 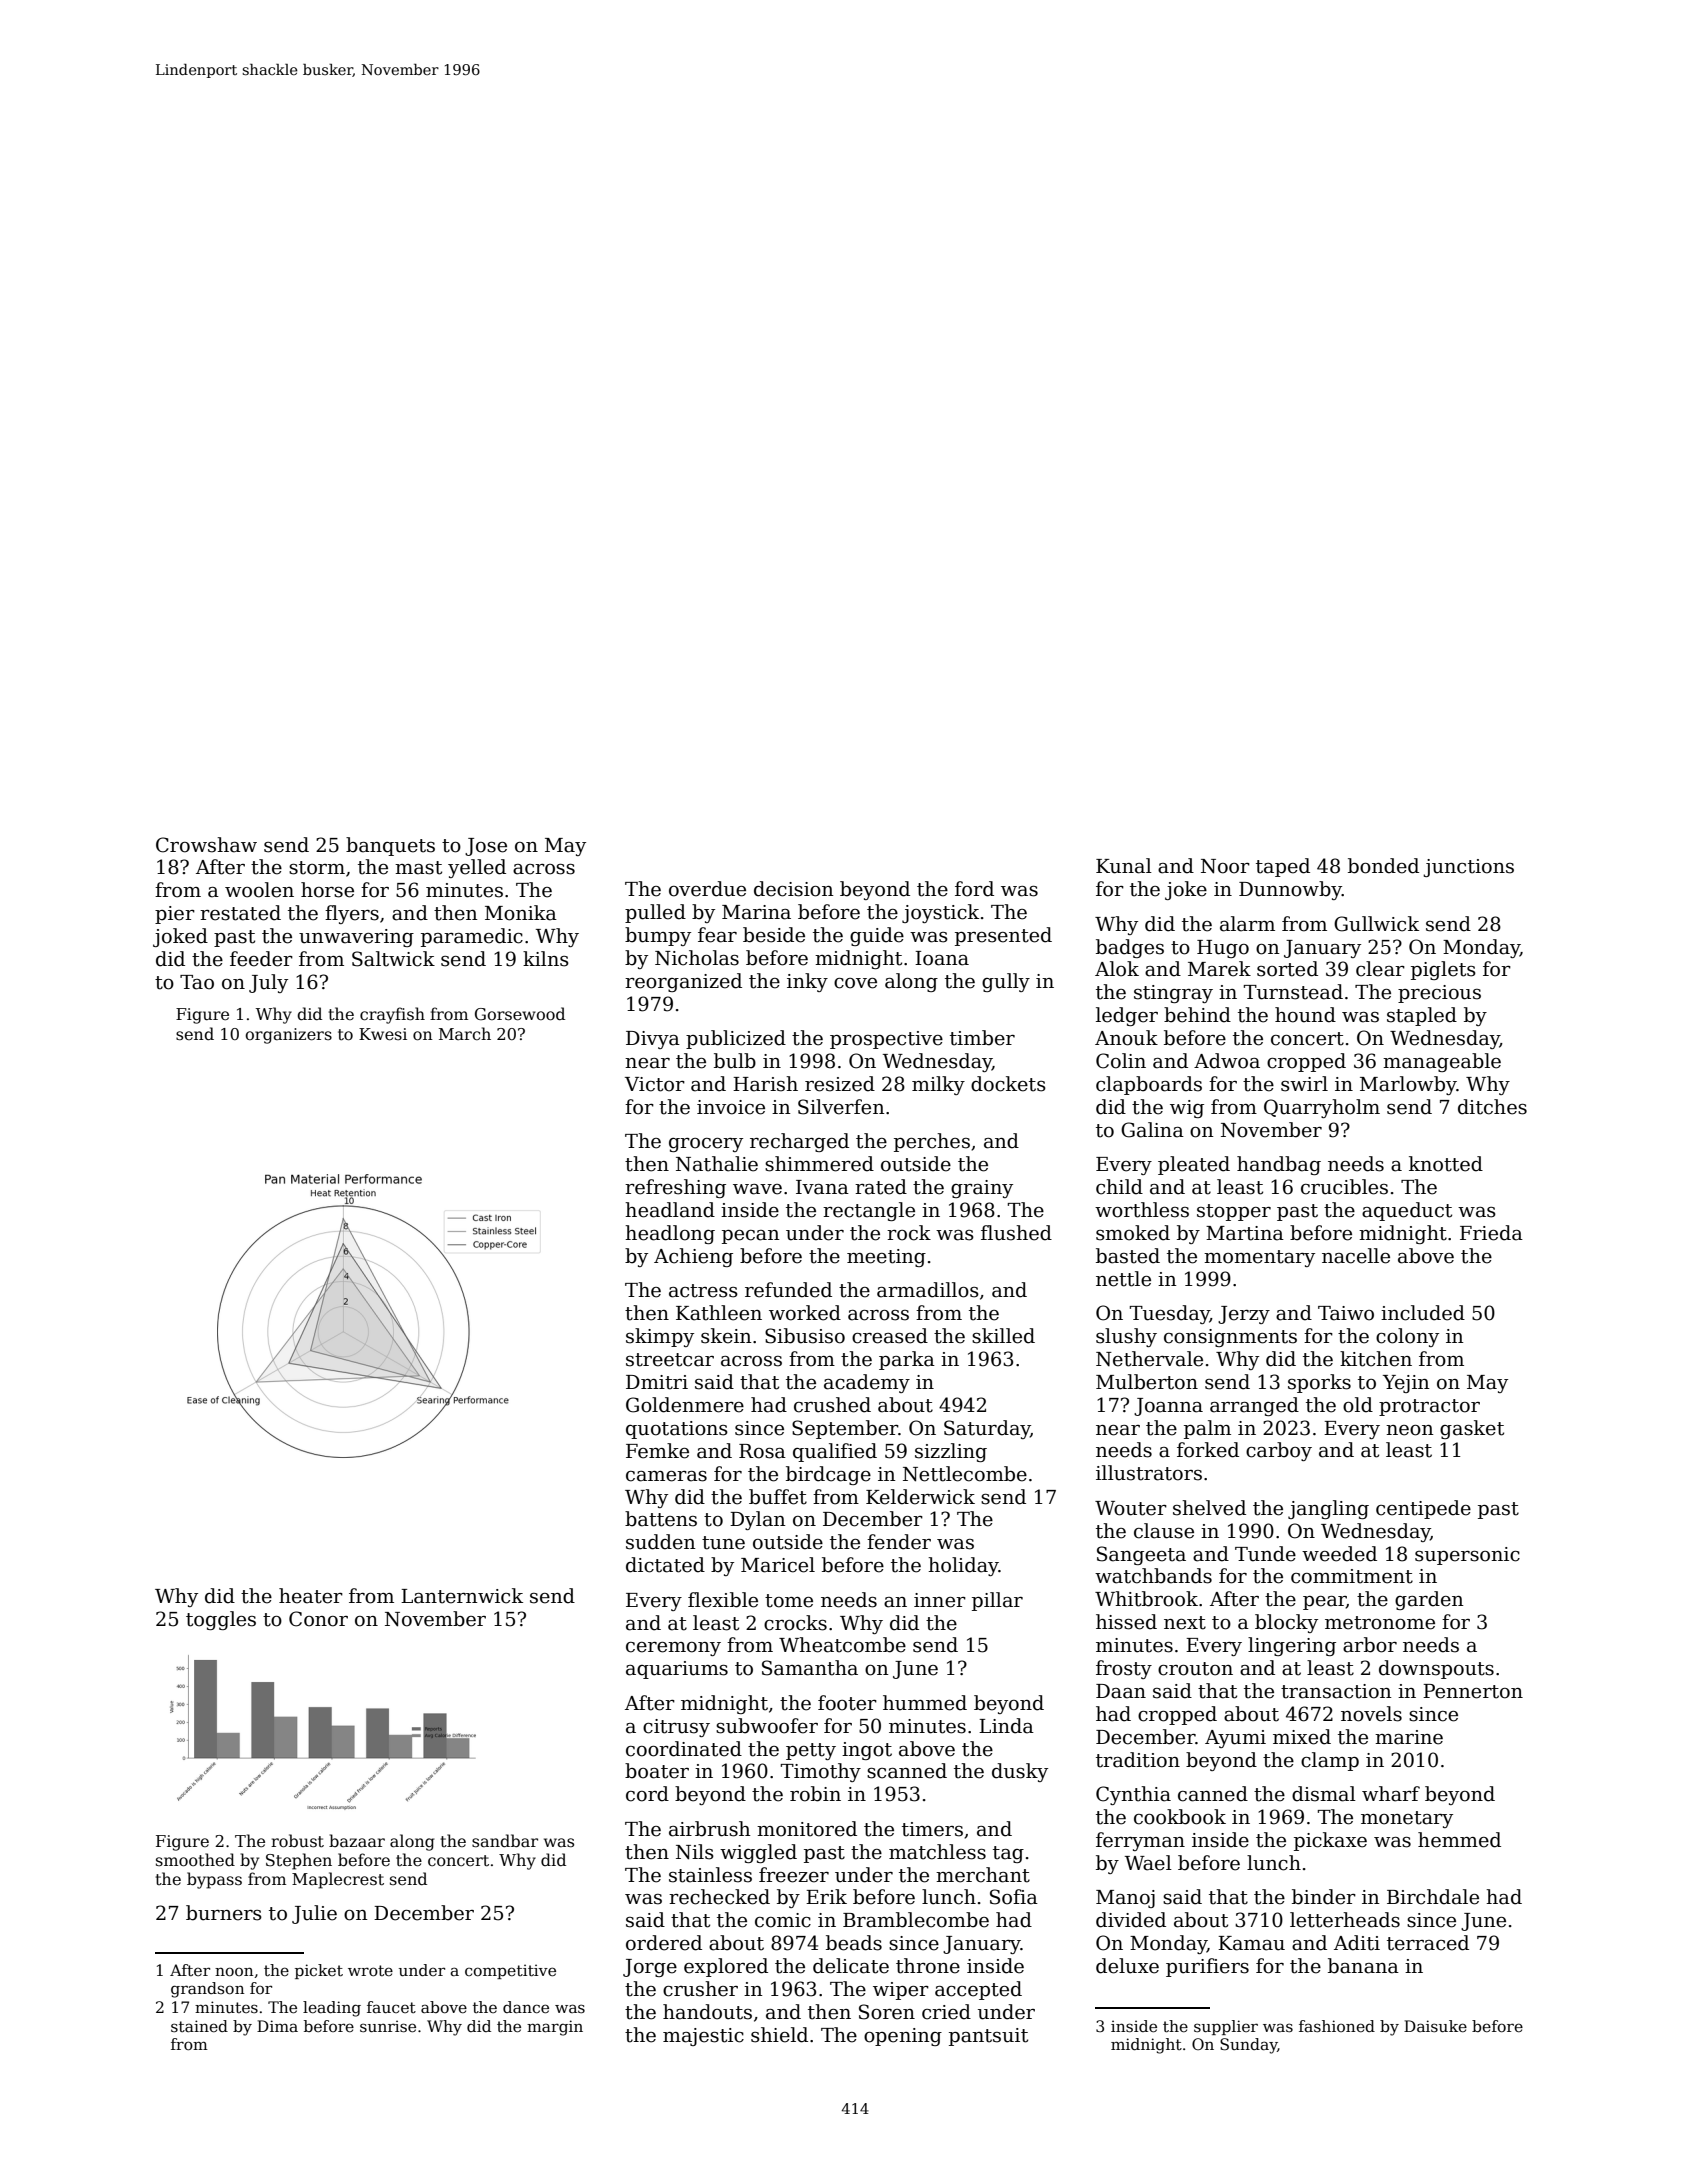 What do you see at coordinates (899, 1542) in the page?
I see `fender` at bounding box center [899, 1542].
